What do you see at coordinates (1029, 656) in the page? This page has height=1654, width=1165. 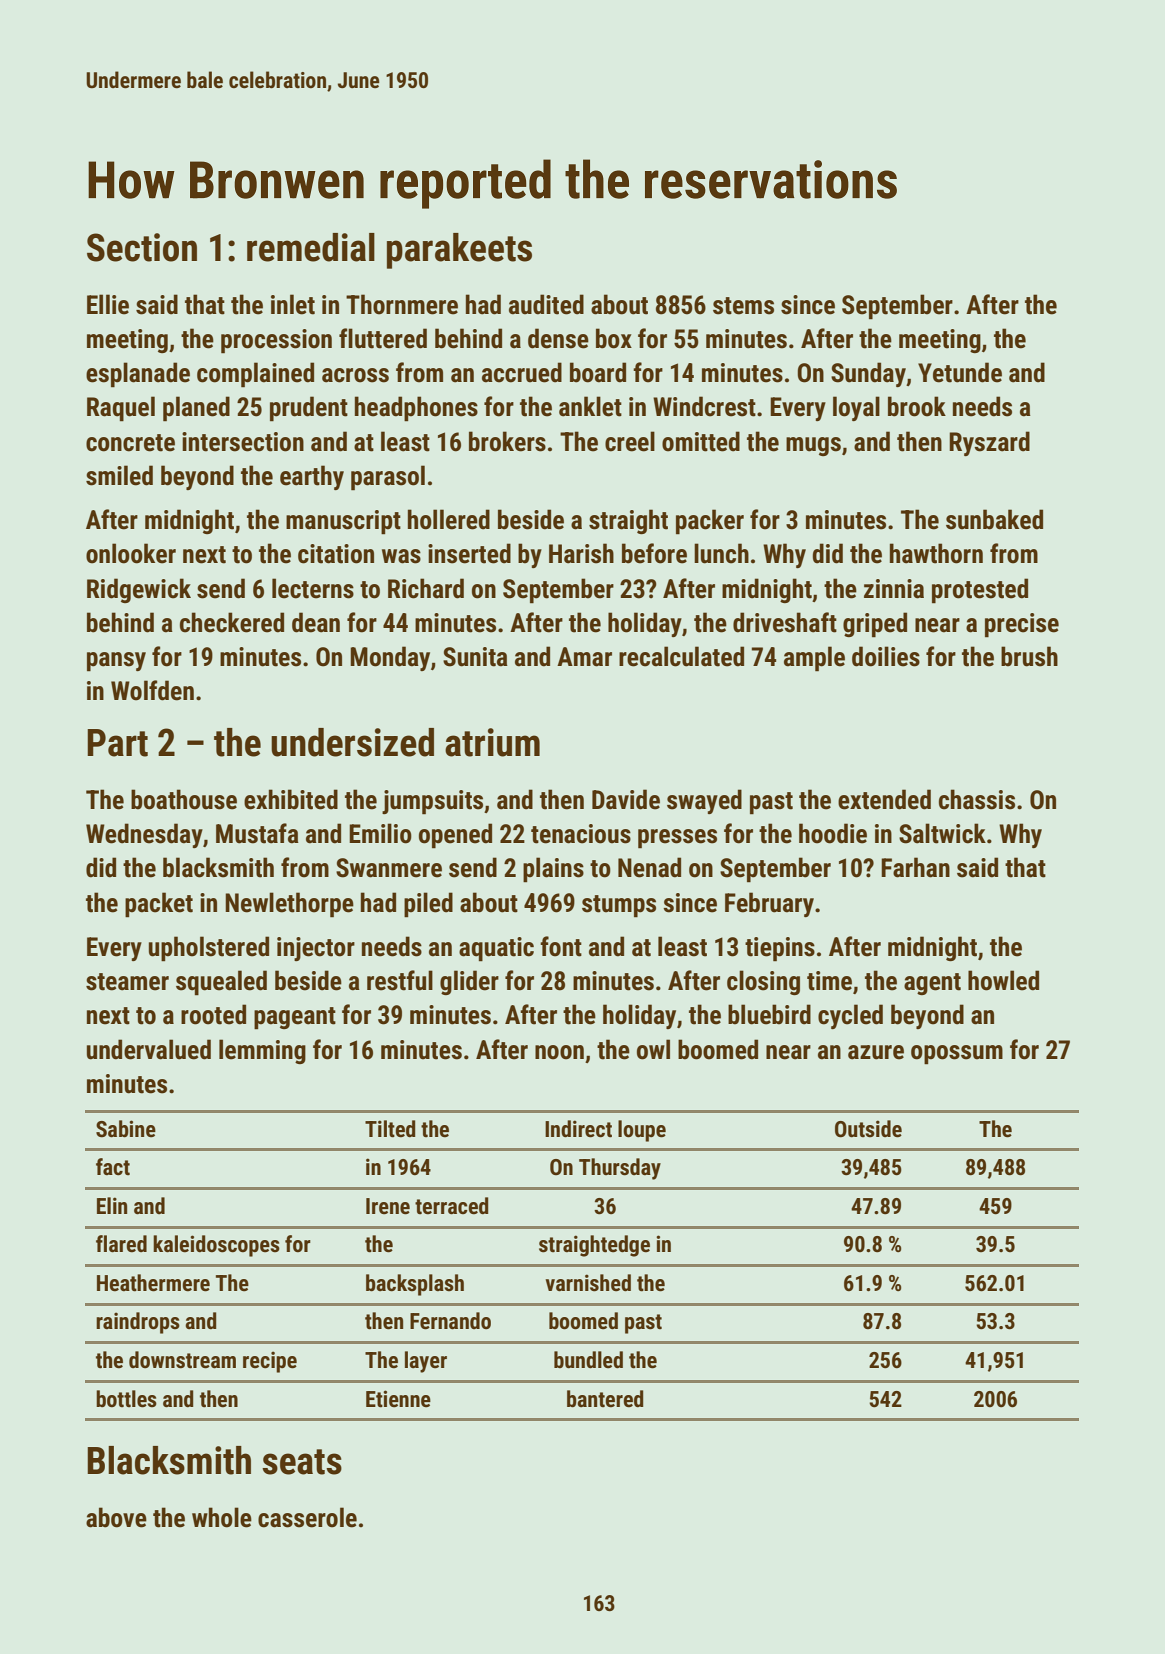 I see `brush` at bounding box center [1029, 656].
